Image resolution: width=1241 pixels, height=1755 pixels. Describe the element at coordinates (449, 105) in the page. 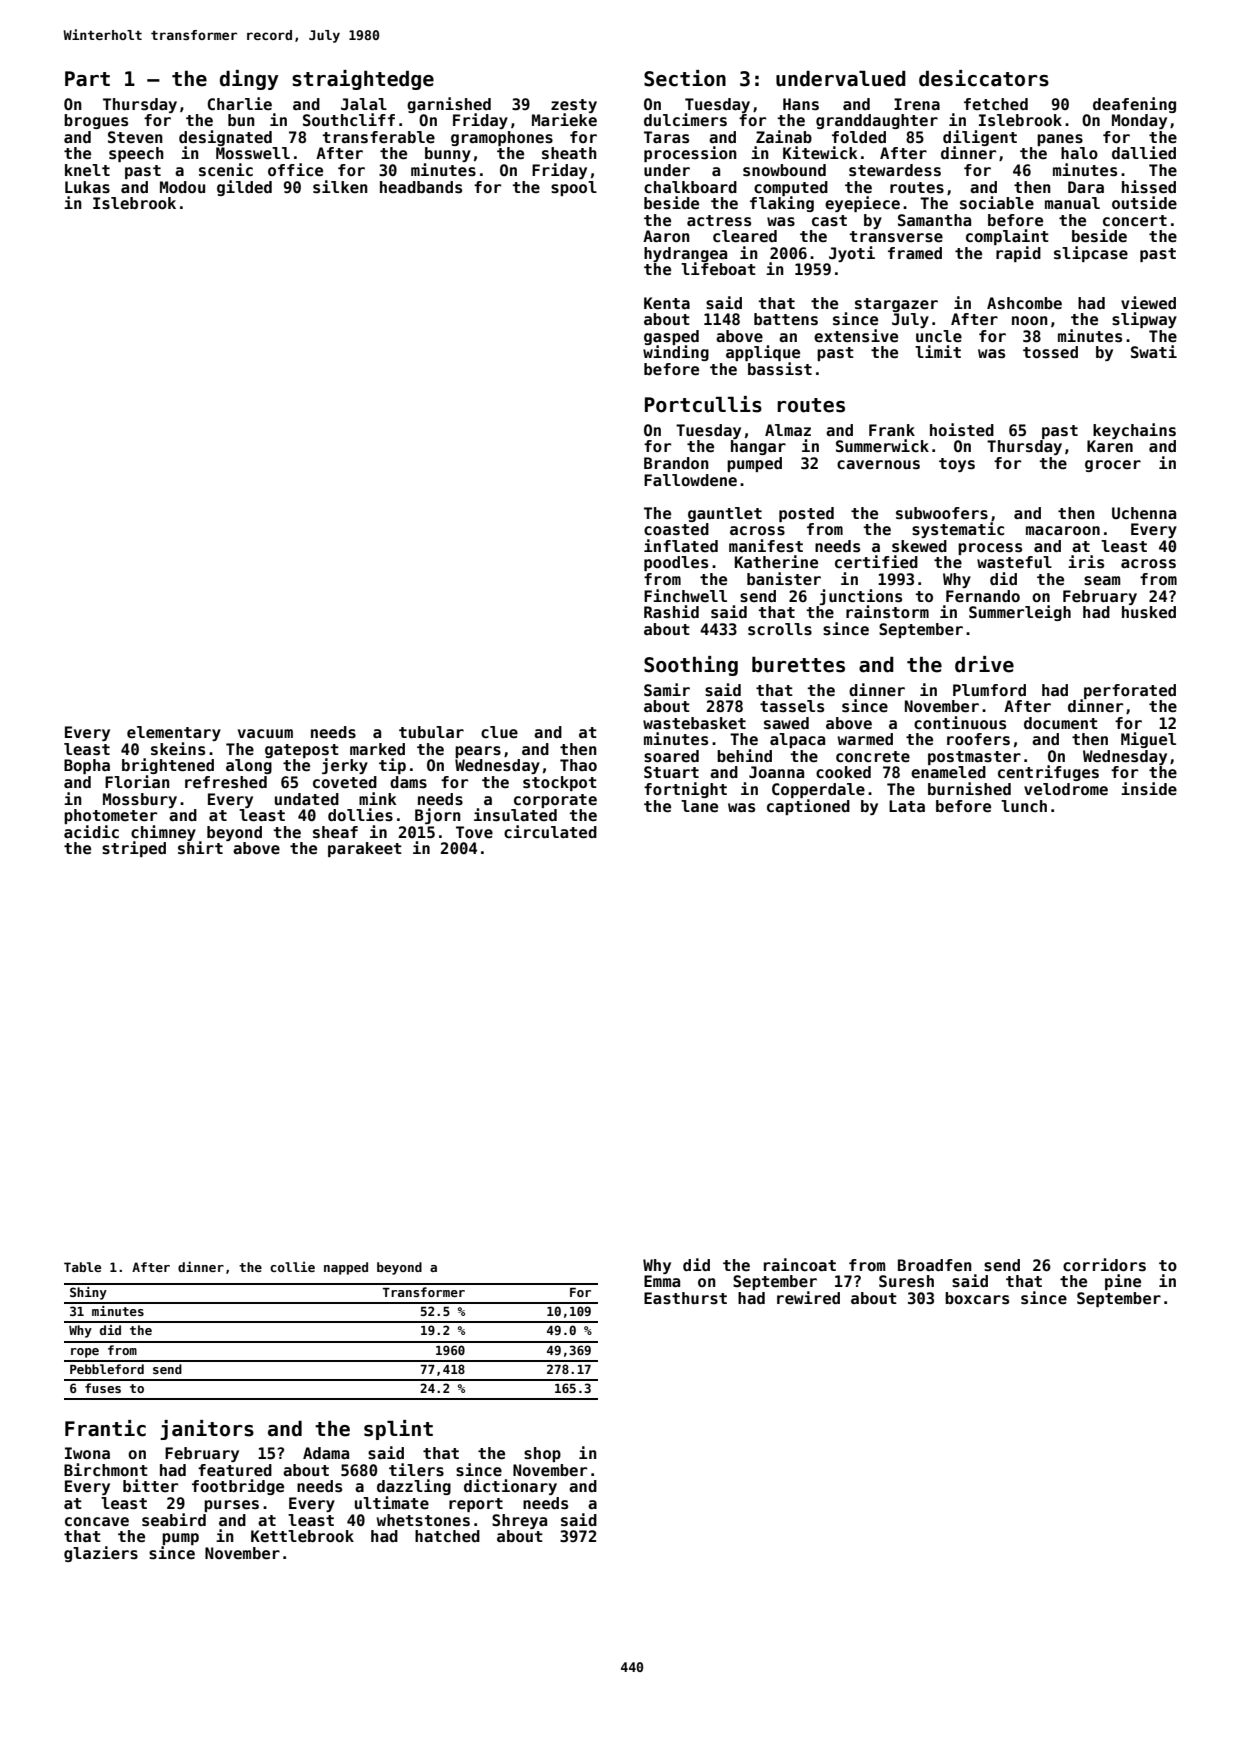

I see `garnished` at that location.
